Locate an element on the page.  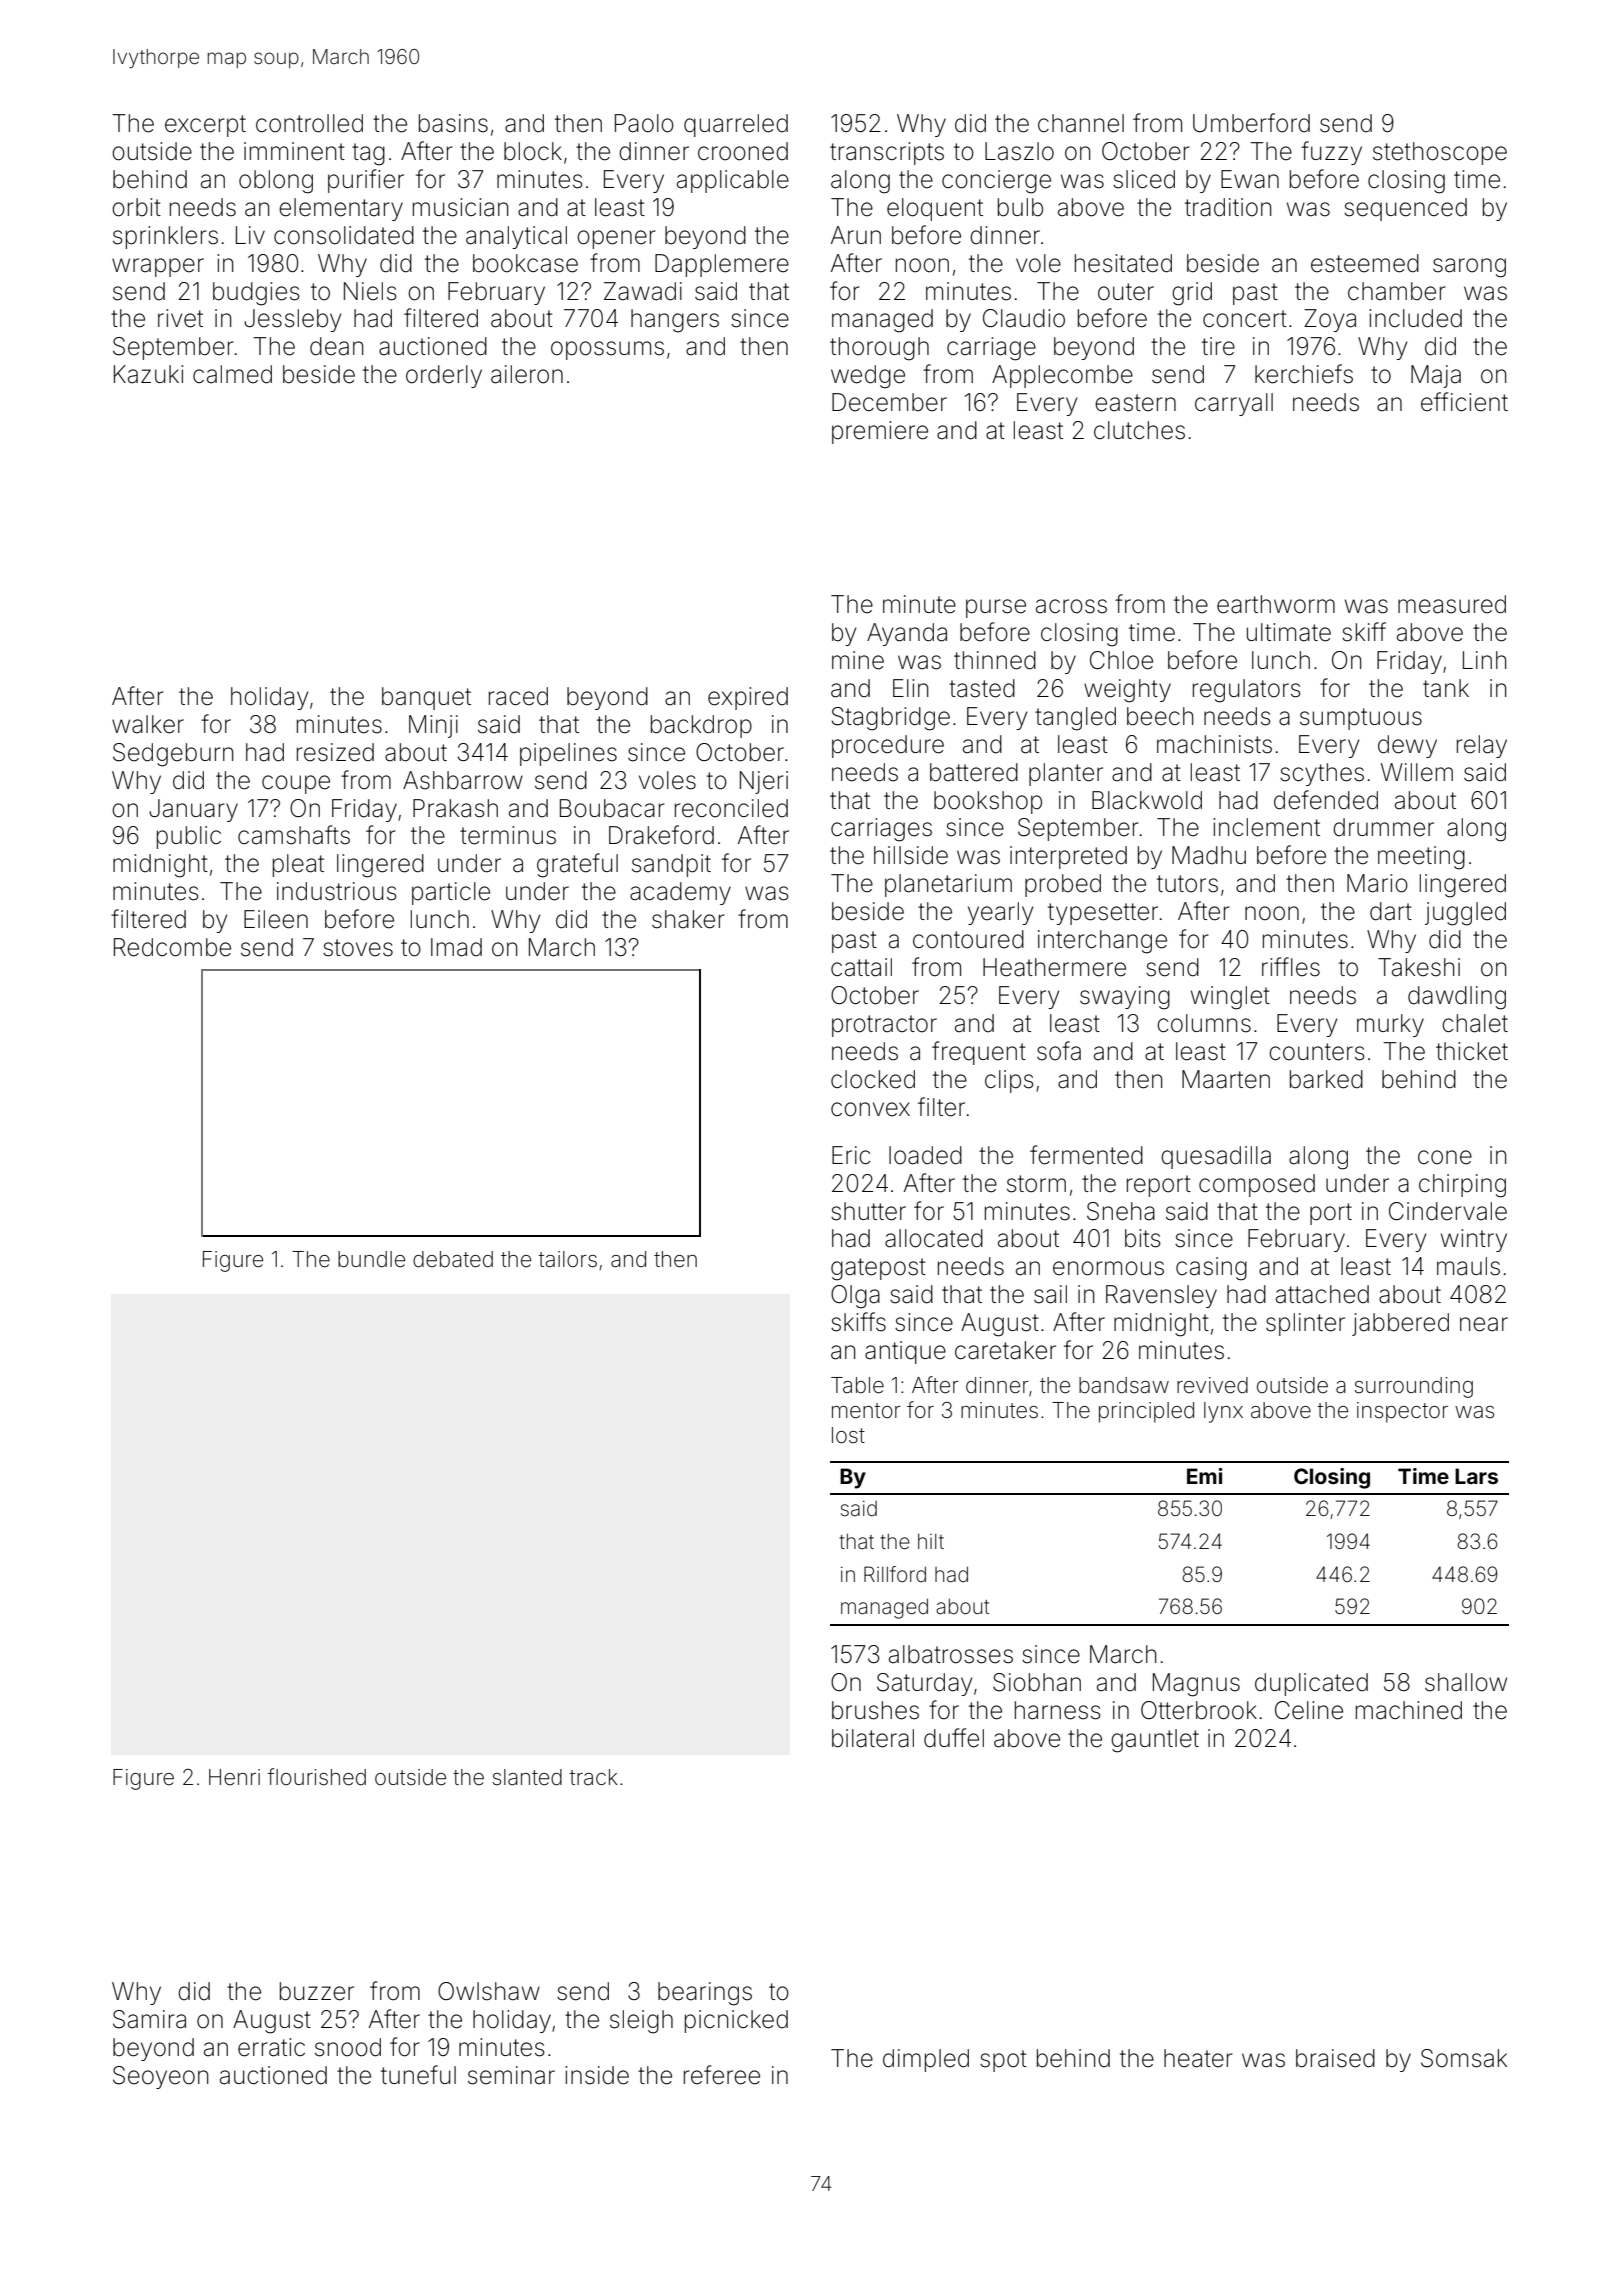
casing is located at coordinates (1211, 1269).
